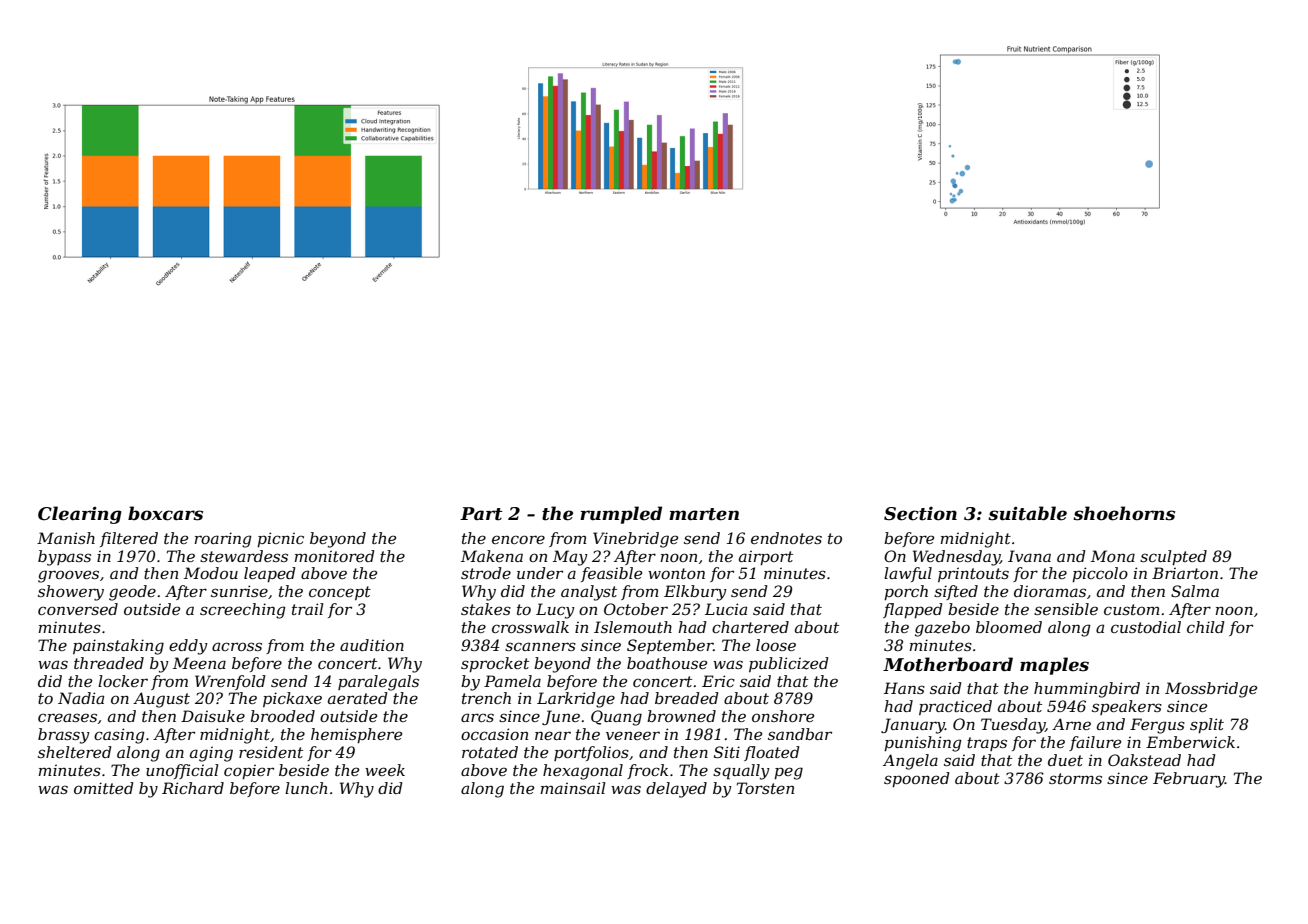  I want to click on Section, so click(920, 513).
